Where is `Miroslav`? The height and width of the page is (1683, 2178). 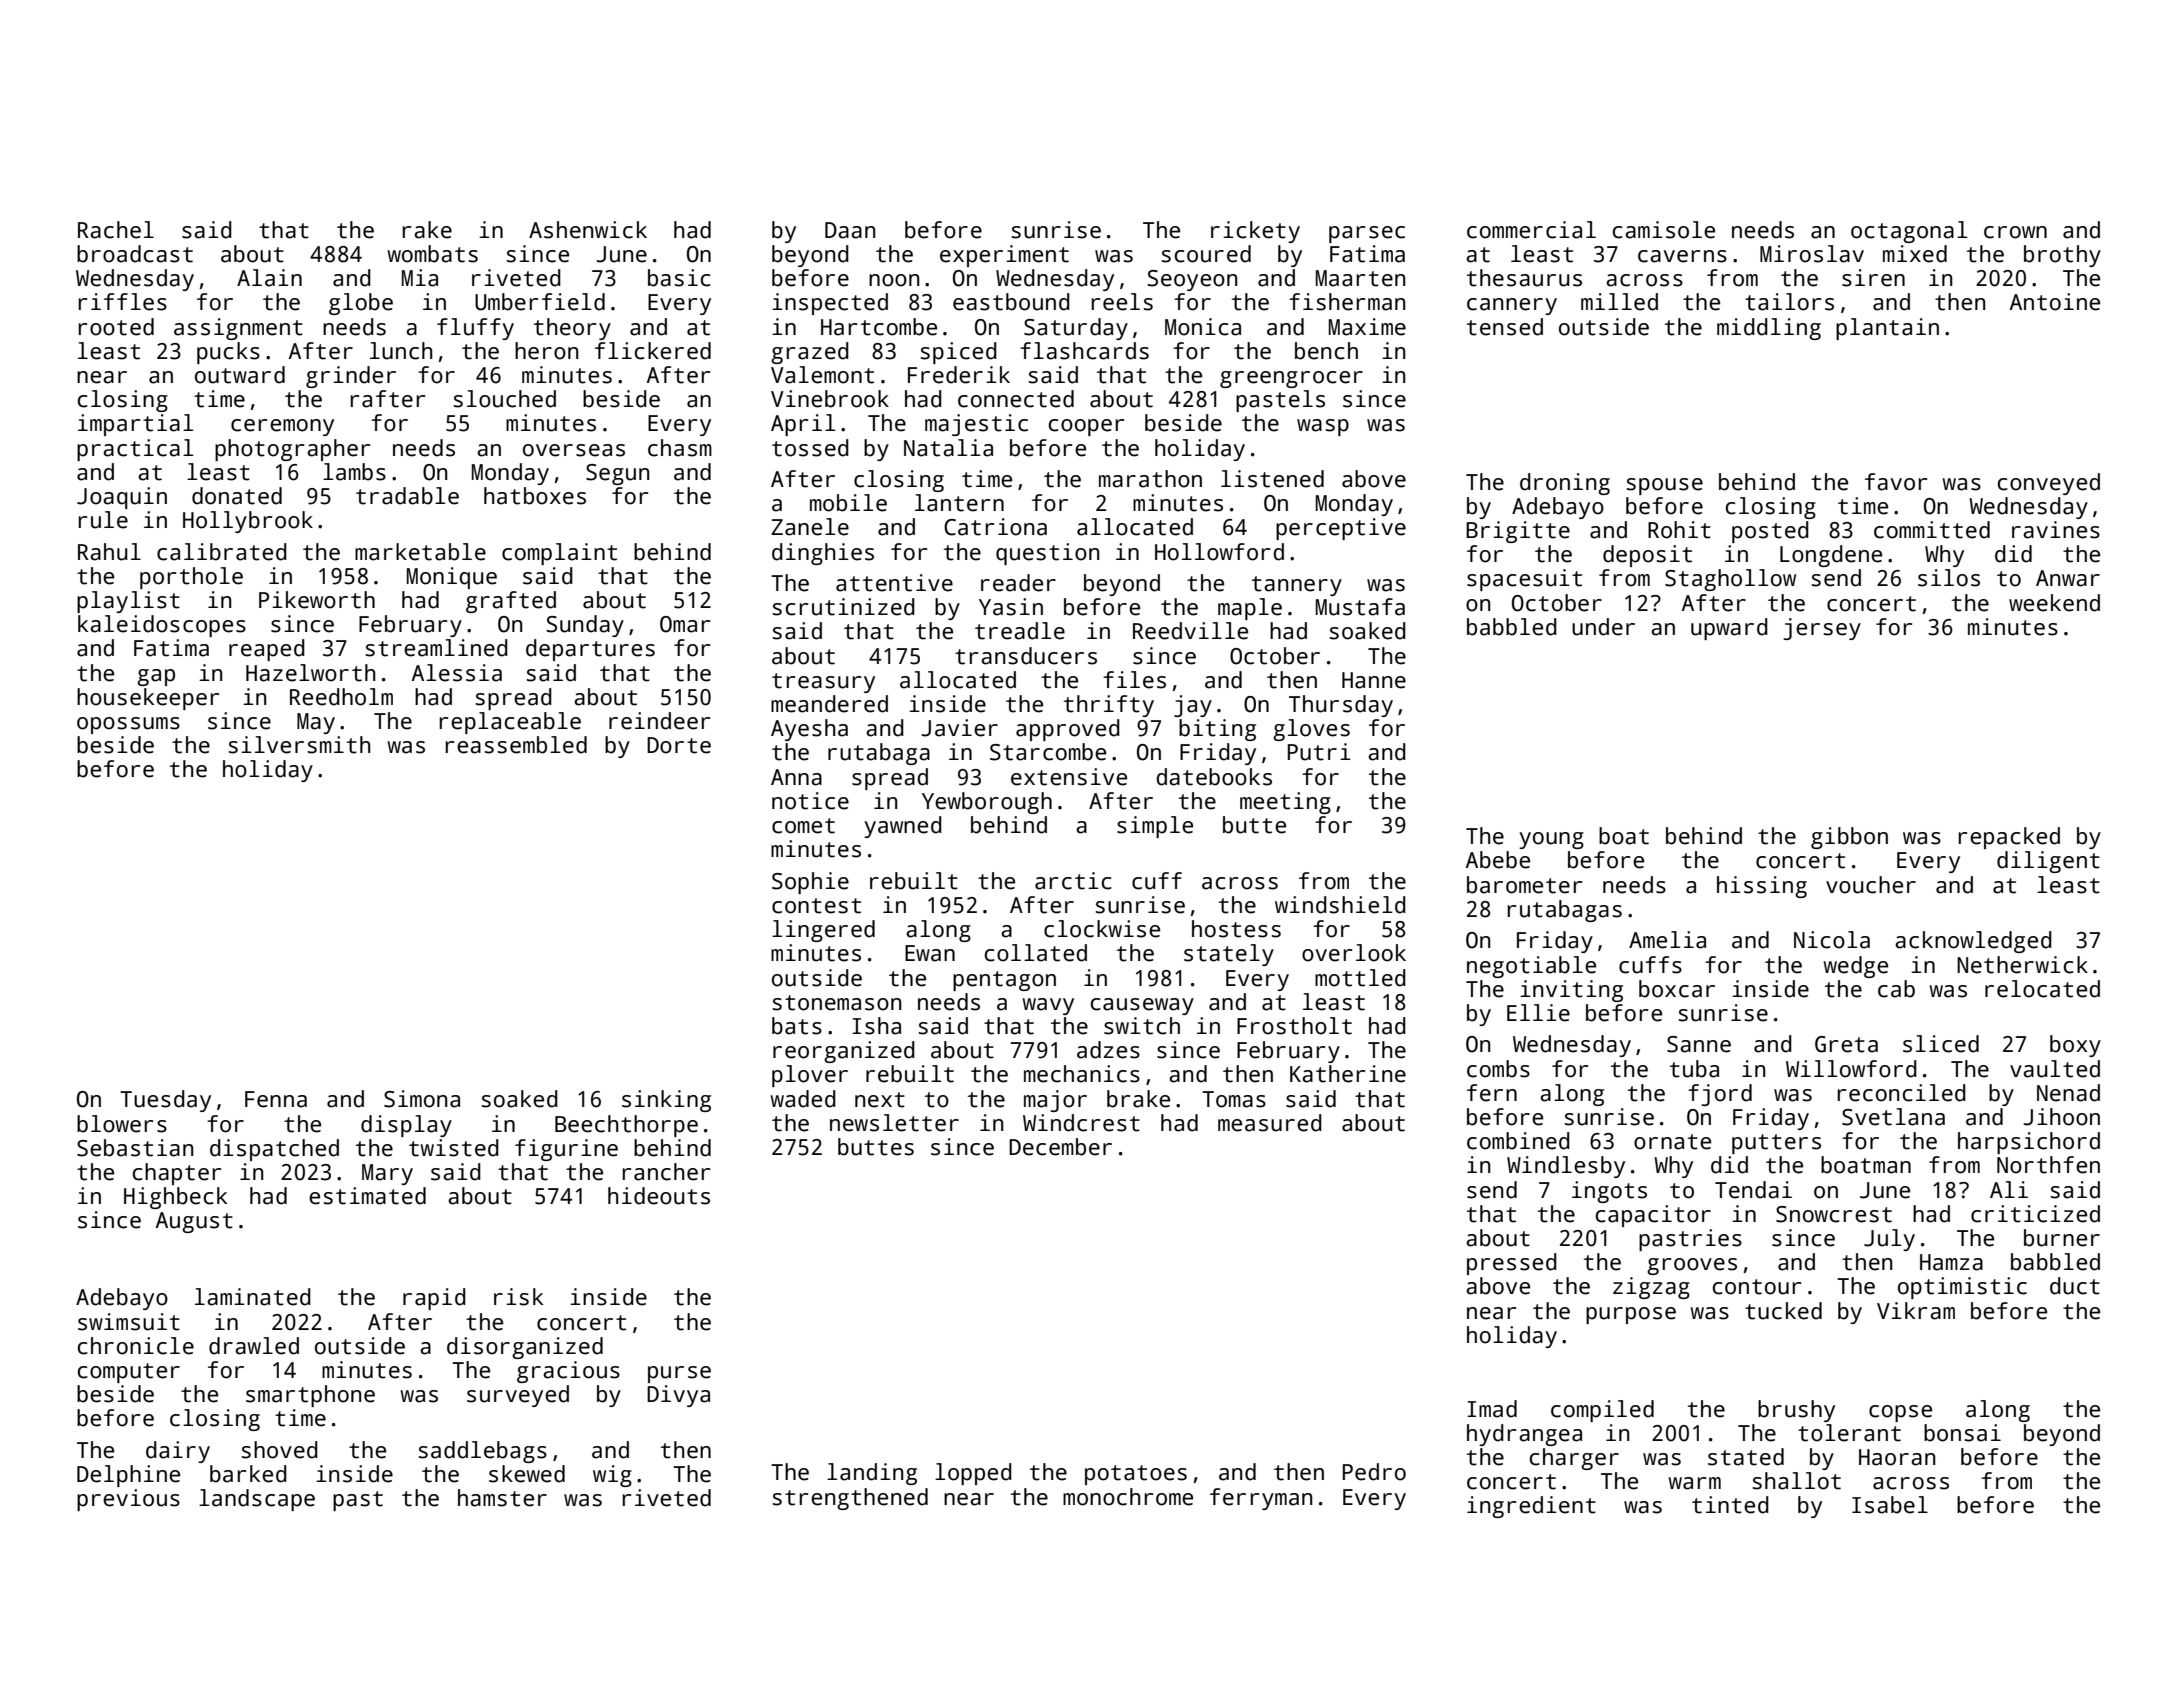 Miroslav is located at coordinates (1812, 254).
